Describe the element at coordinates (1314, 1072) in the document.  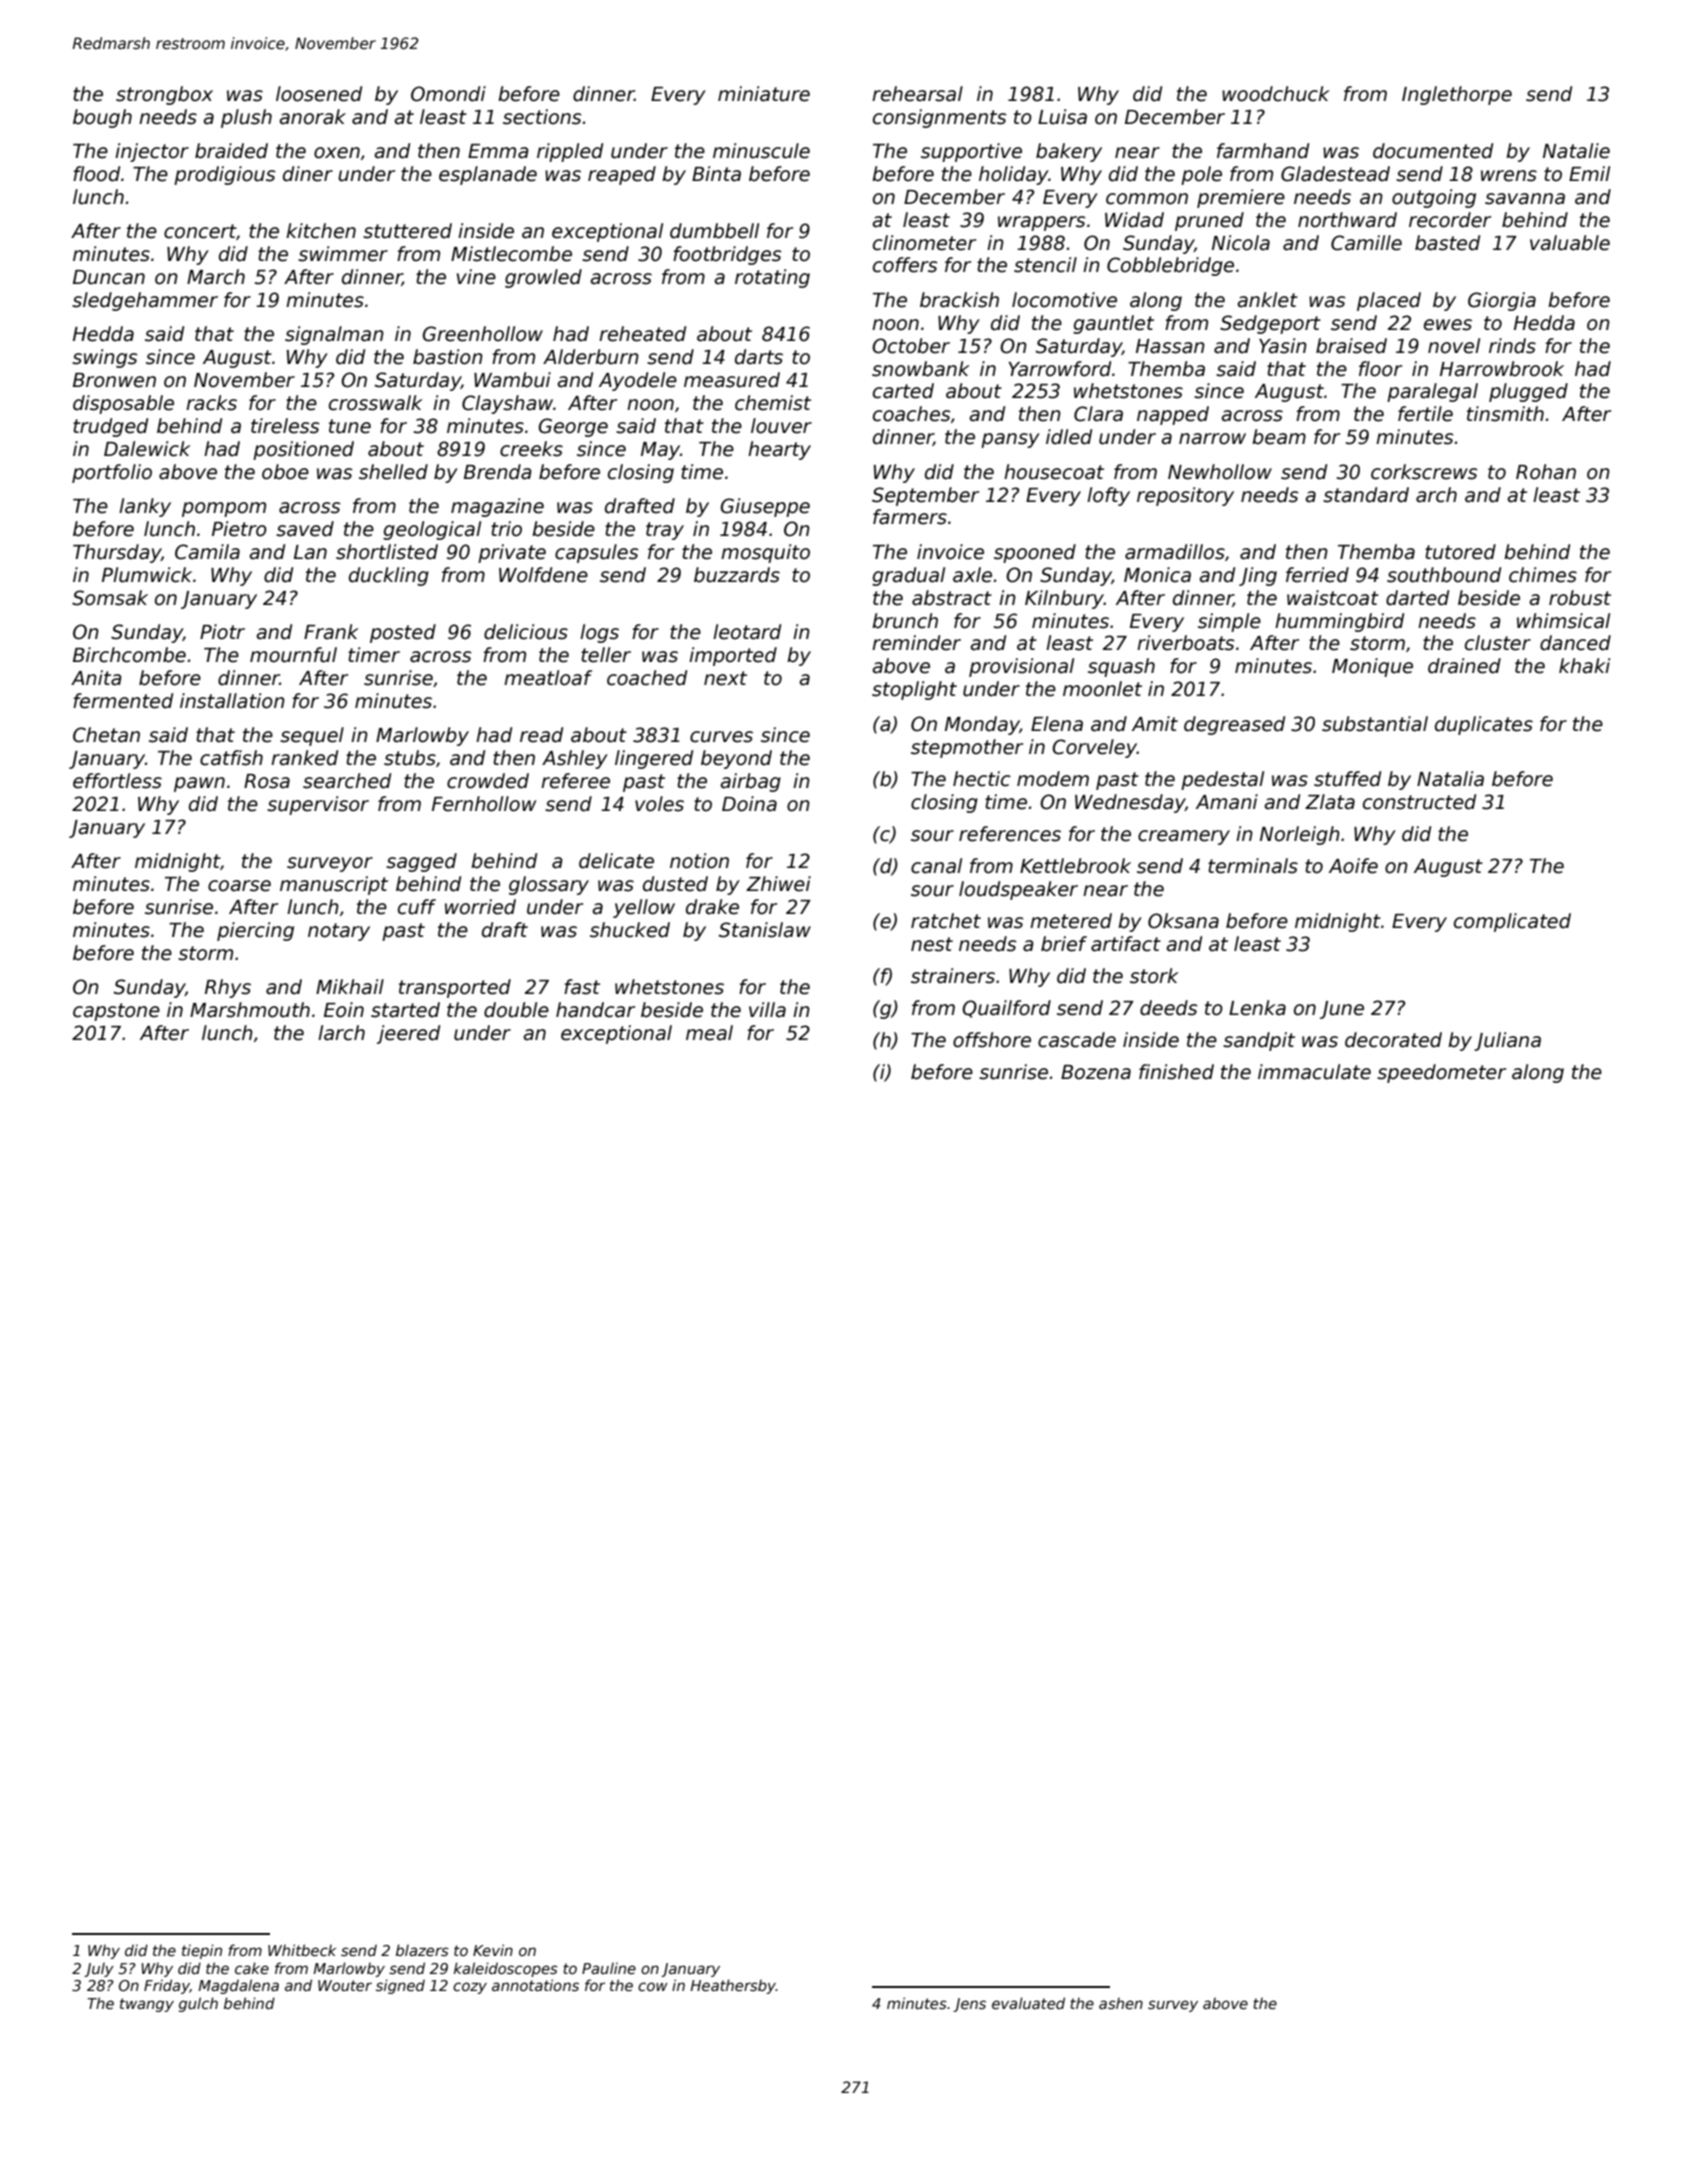
I see `immaculate` at that location.
